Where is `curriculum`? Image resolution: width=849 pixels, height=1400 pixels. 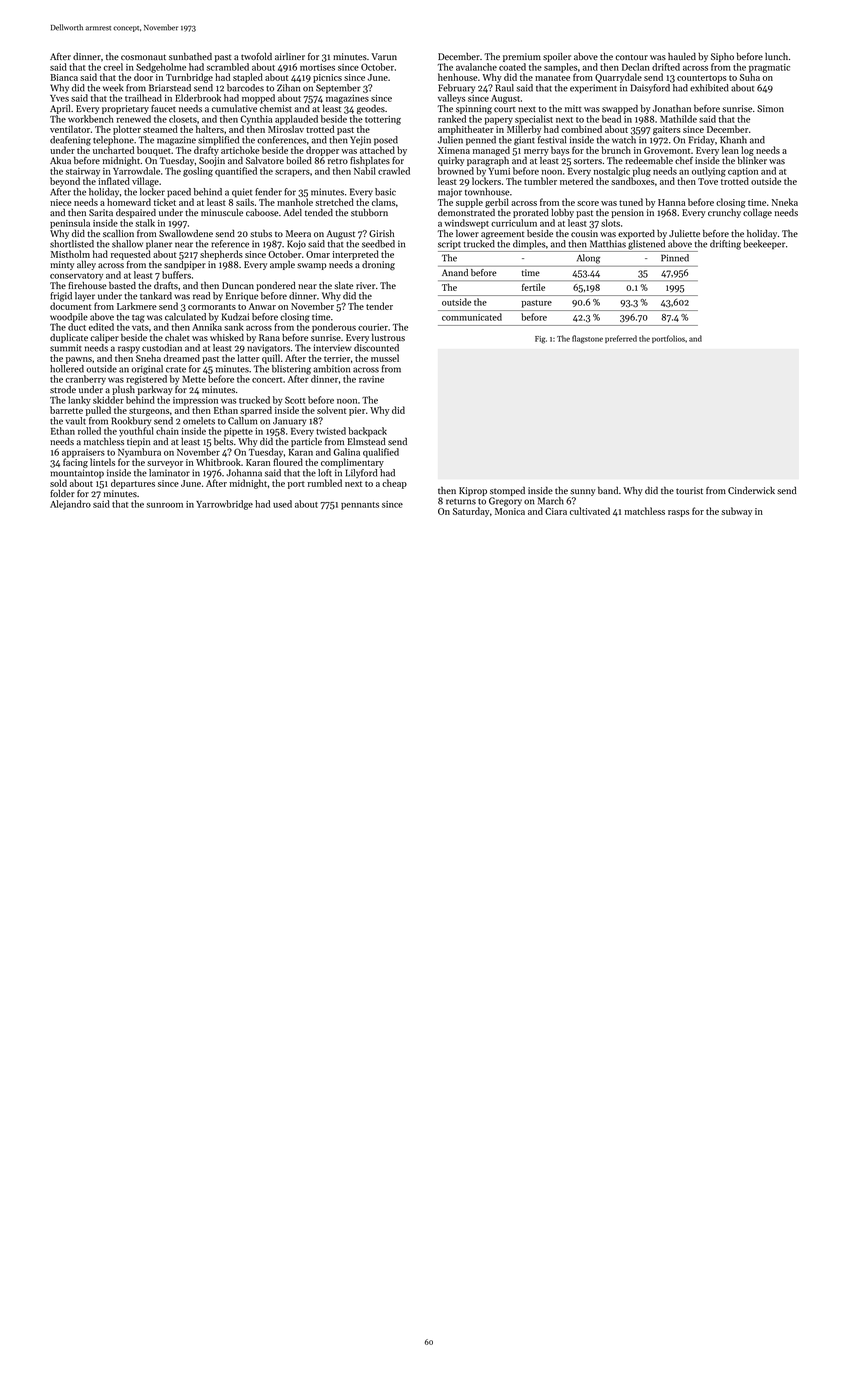
curriculum is located at coordinates (514, 223).
